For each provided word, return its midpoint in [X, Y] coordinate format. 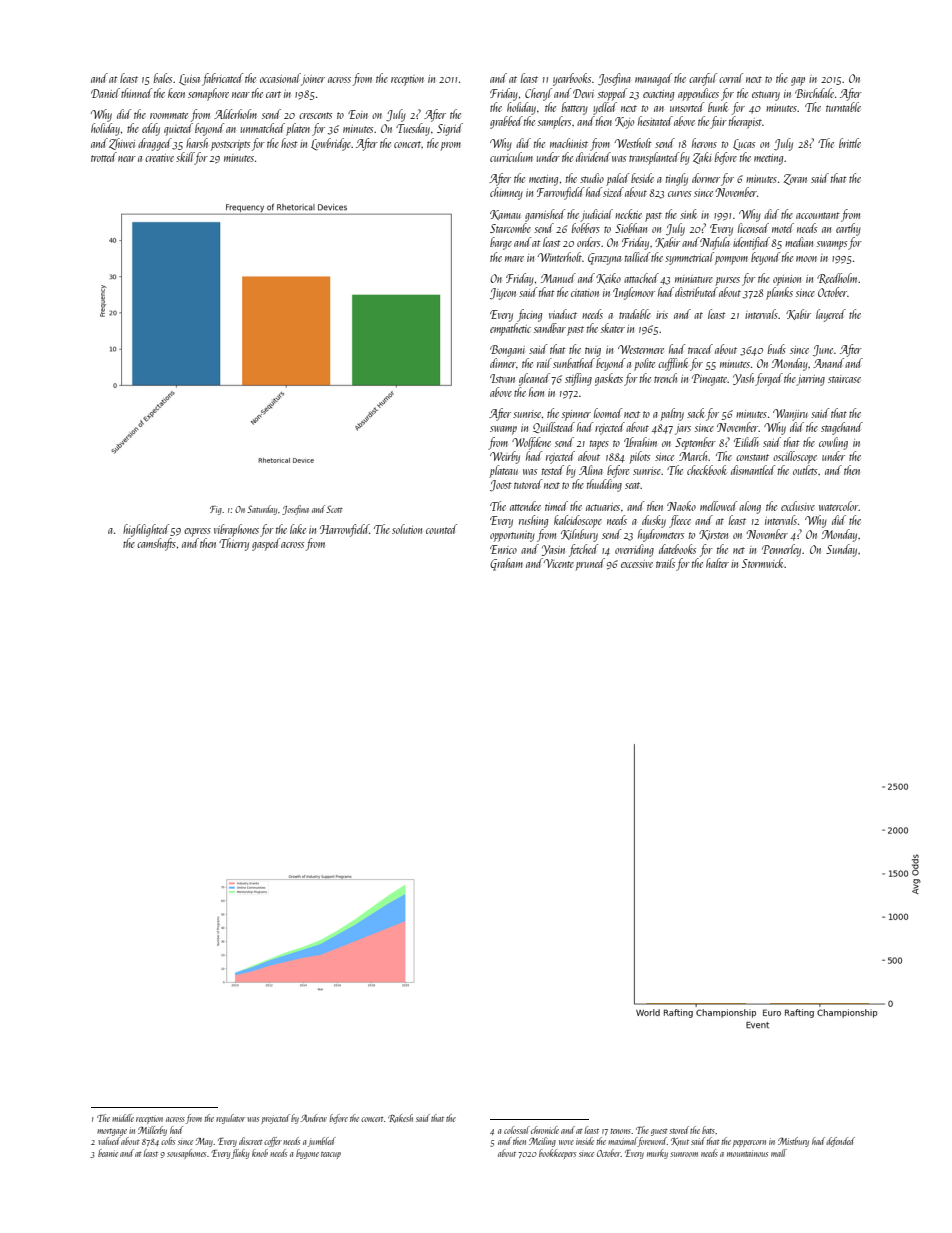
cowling [833, 443]
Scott [334, 509]
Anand [828, 363]
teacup [331, 1155]
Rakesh [400, 1118]
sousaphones [186, 1154]
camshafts [156, 544]
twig [593, 351]
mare [514, 259]
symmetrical [689, 258]
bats [708, 1130]
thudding [604, 485]
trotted [104, 157]
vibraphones [236, 530]
